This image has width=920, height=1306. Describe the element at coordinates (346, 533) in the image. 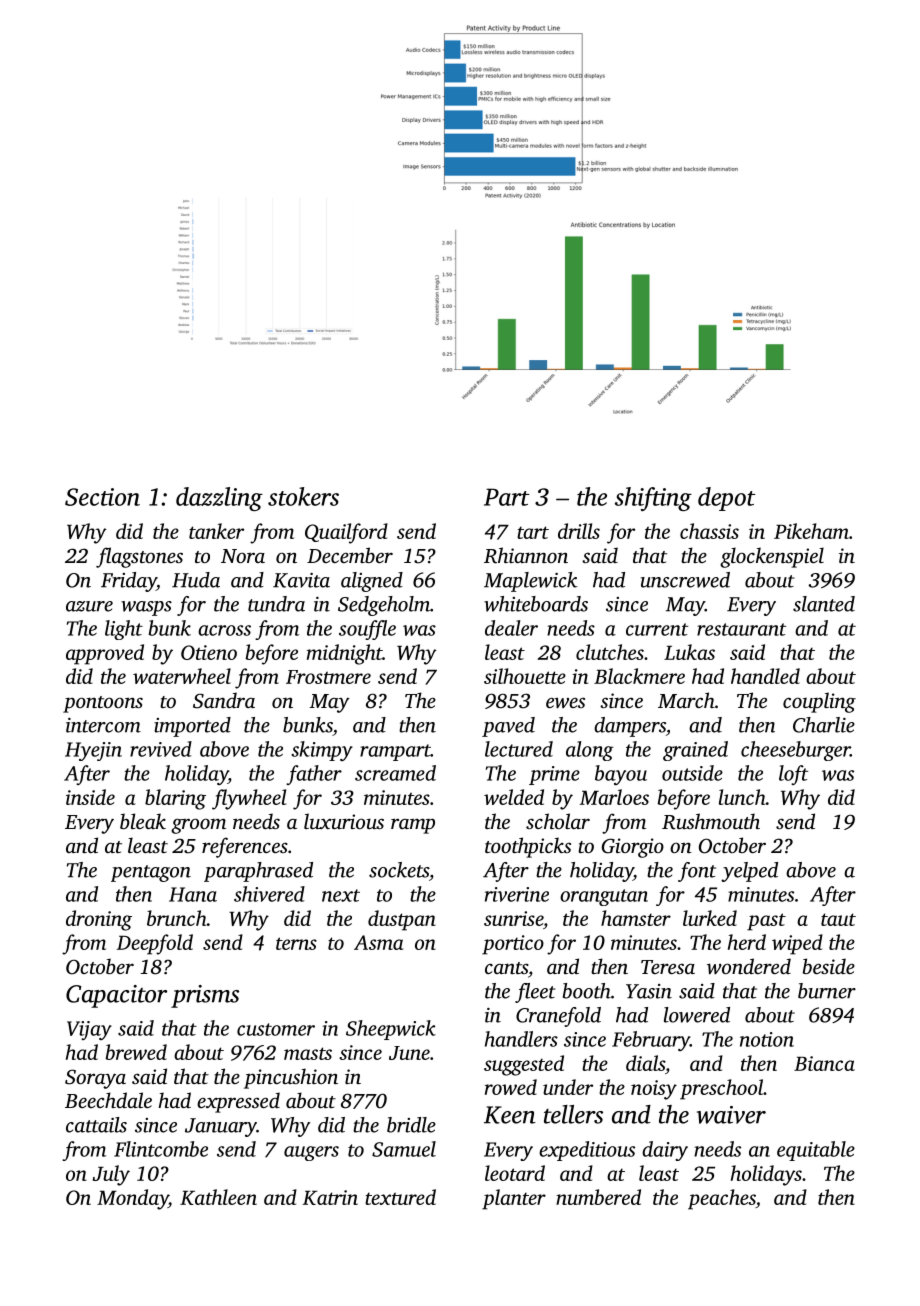

I see `Quailford` at that location.
